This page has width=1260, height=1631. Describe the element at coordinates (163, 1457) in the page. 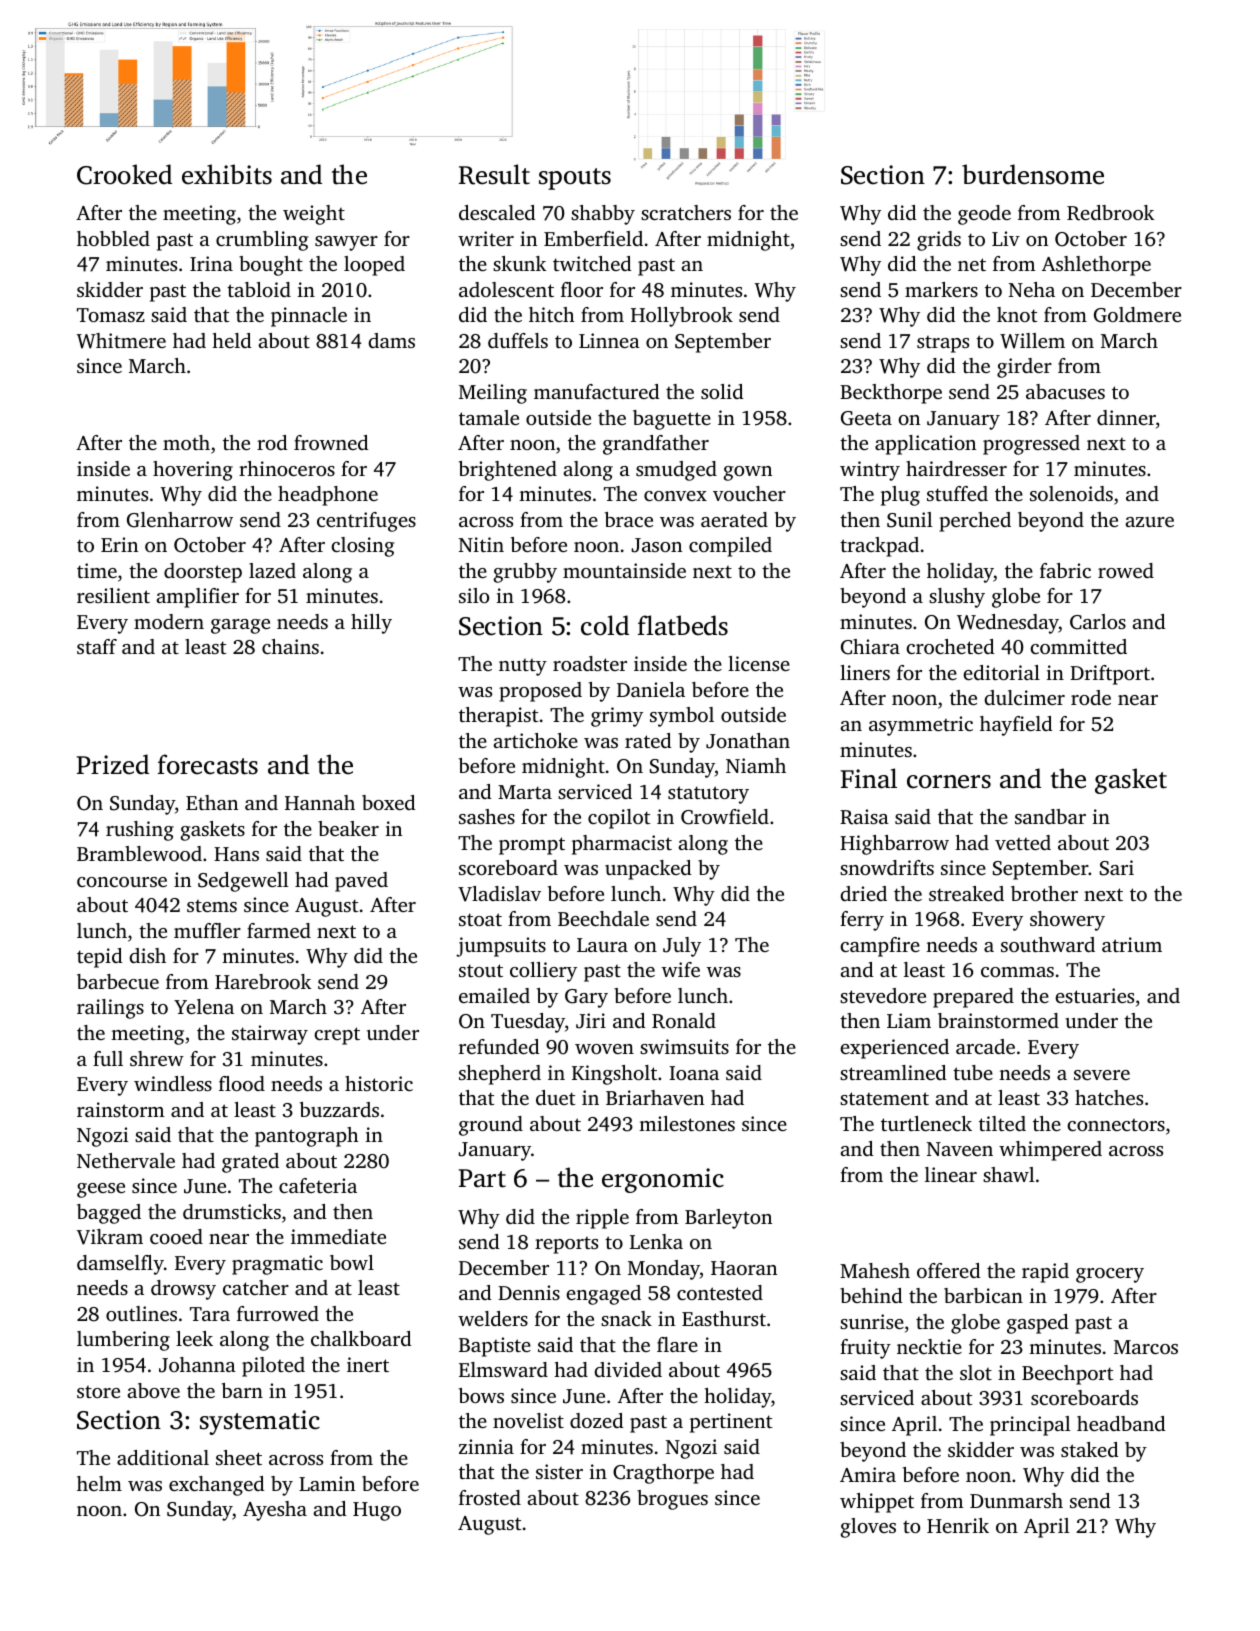

I see `additional` at that location.
